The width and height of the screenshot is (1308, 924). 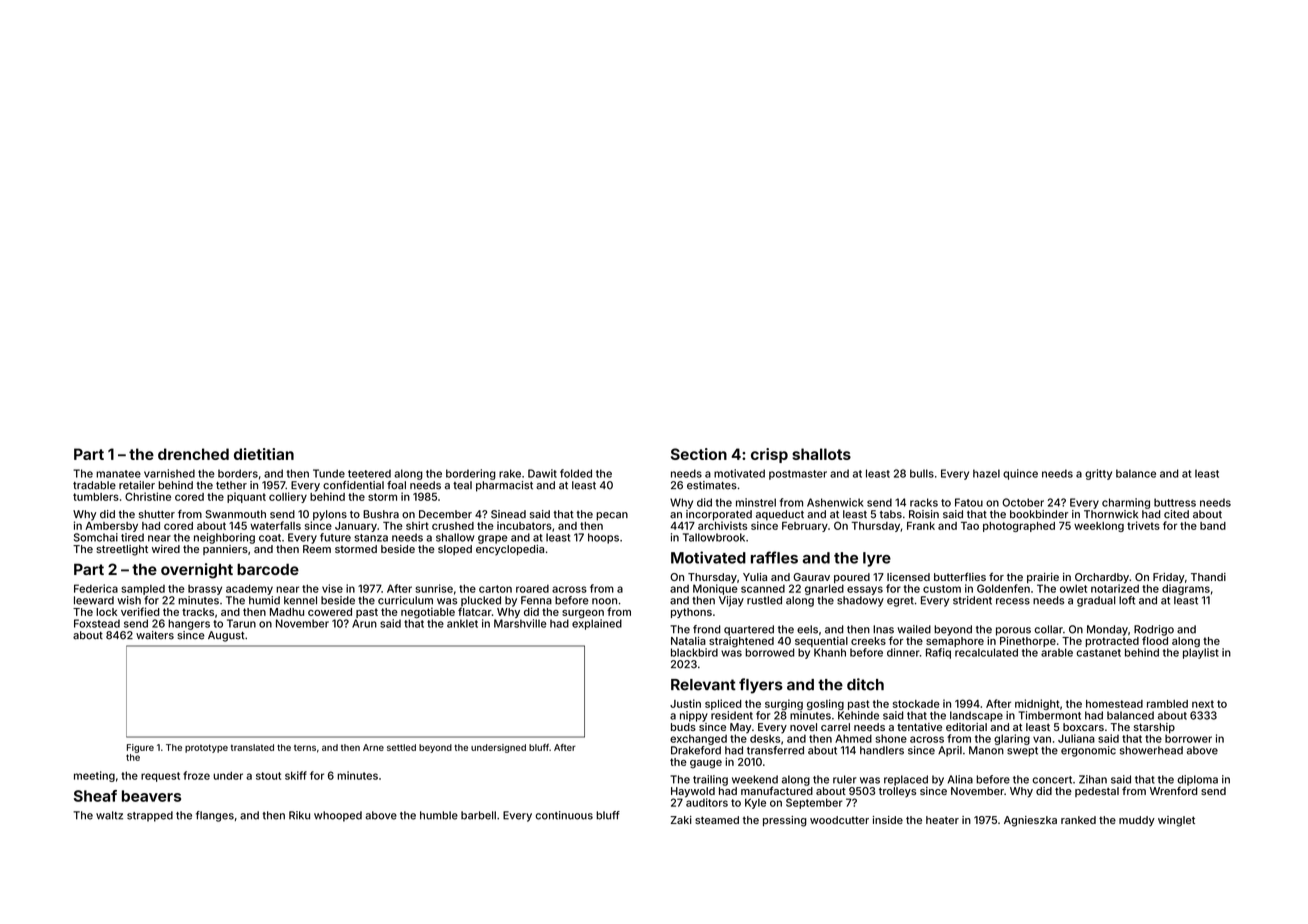 What do you see at coordinates (140, 748) in the screenshot?
I see `Figure` at bounding box center [140, 748].
